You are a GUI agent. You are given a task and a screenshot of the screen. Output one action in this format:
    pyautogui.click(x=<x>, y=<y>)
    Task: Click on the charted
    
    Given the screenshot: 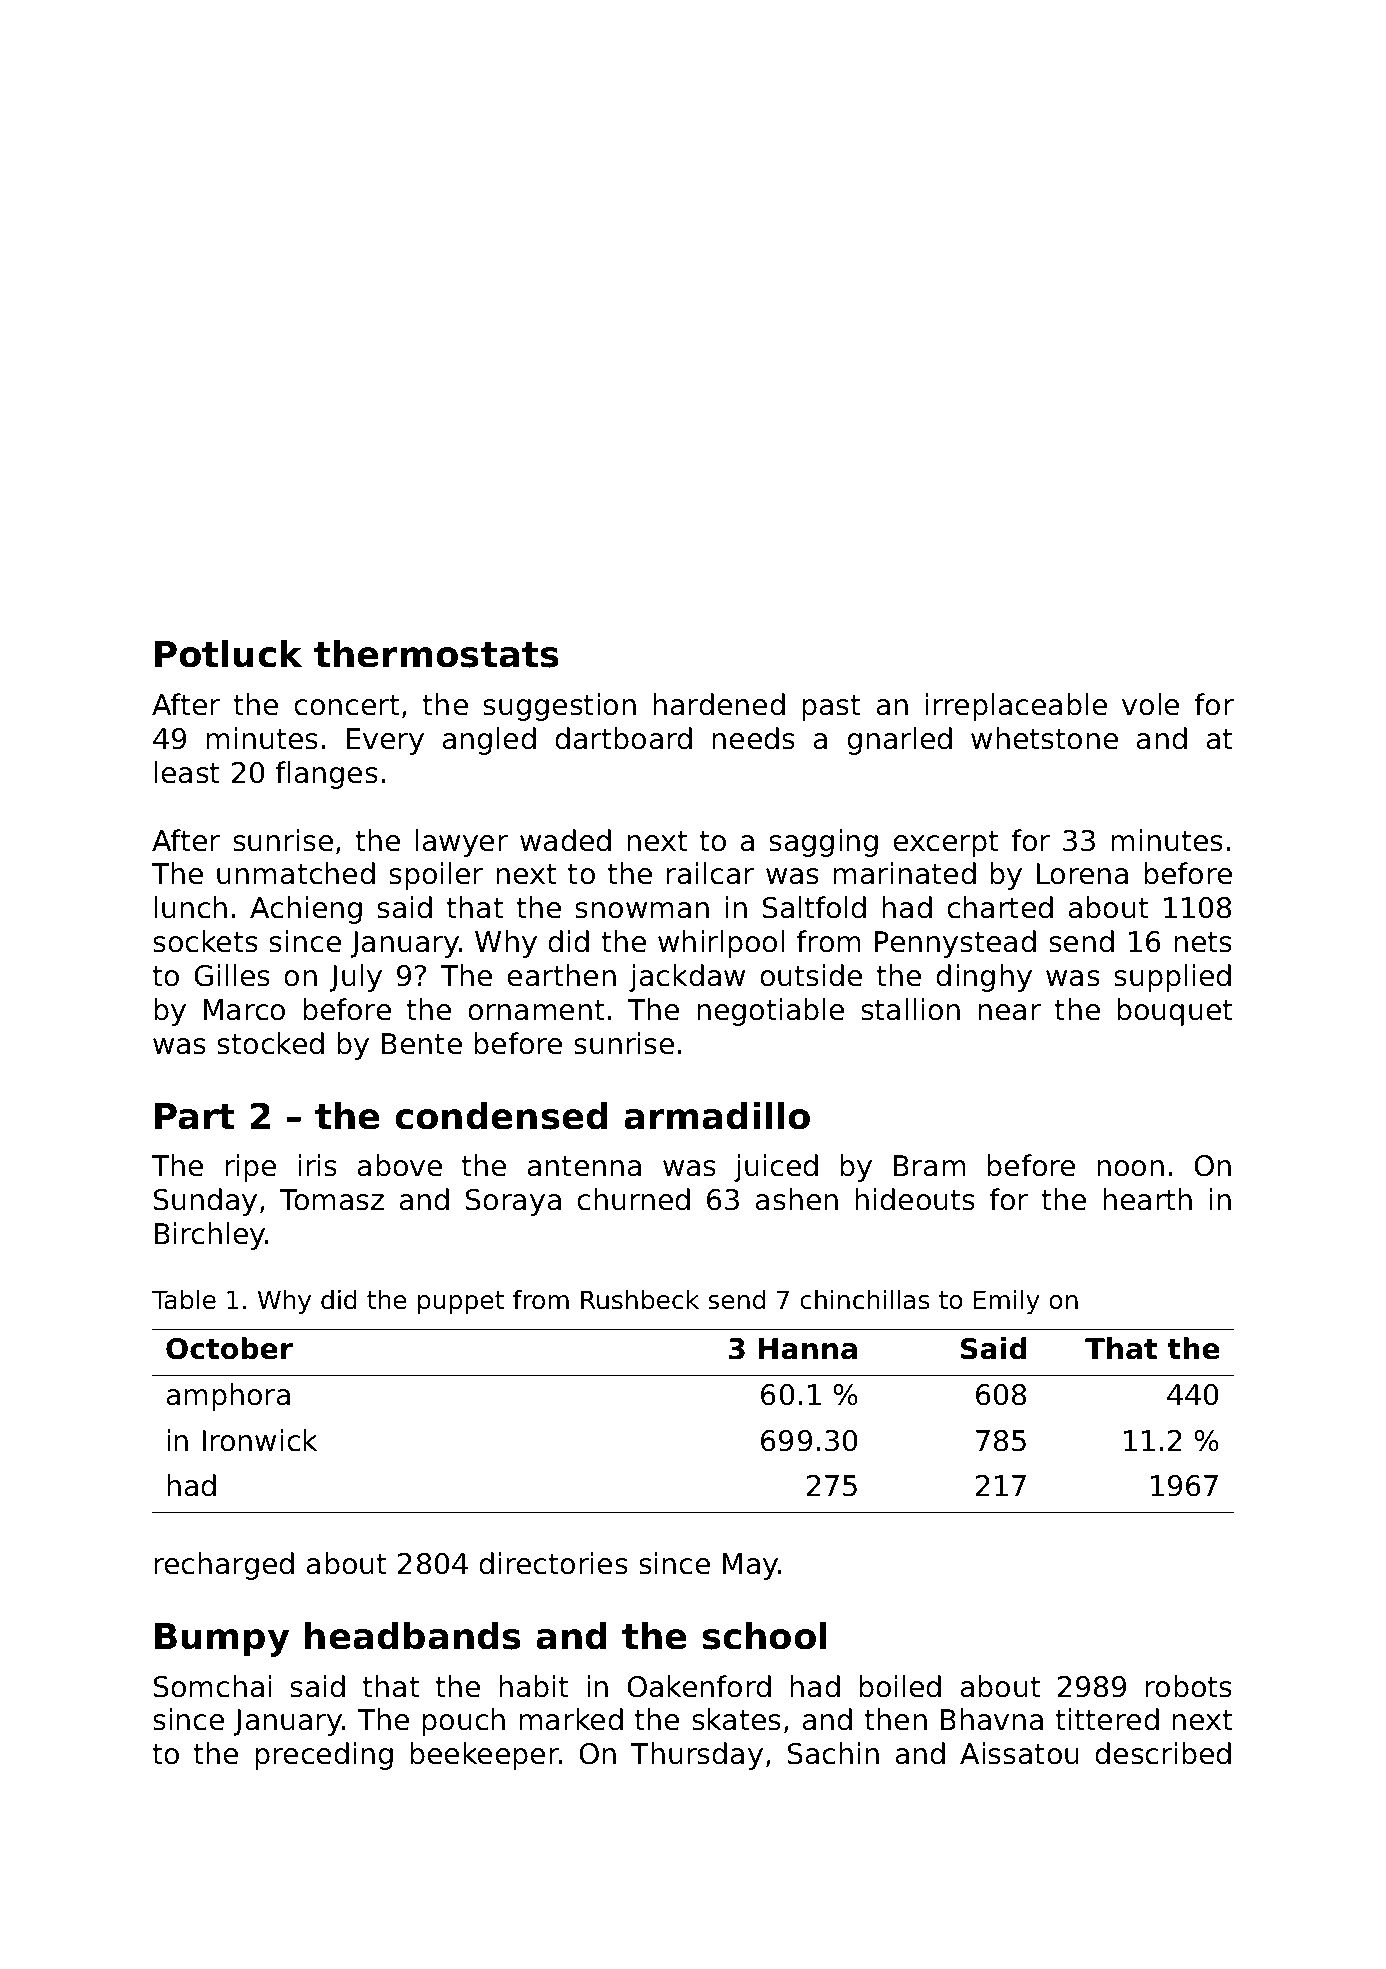 What is the action you would take?
    pyautogui.click(x=1000, y=907)
